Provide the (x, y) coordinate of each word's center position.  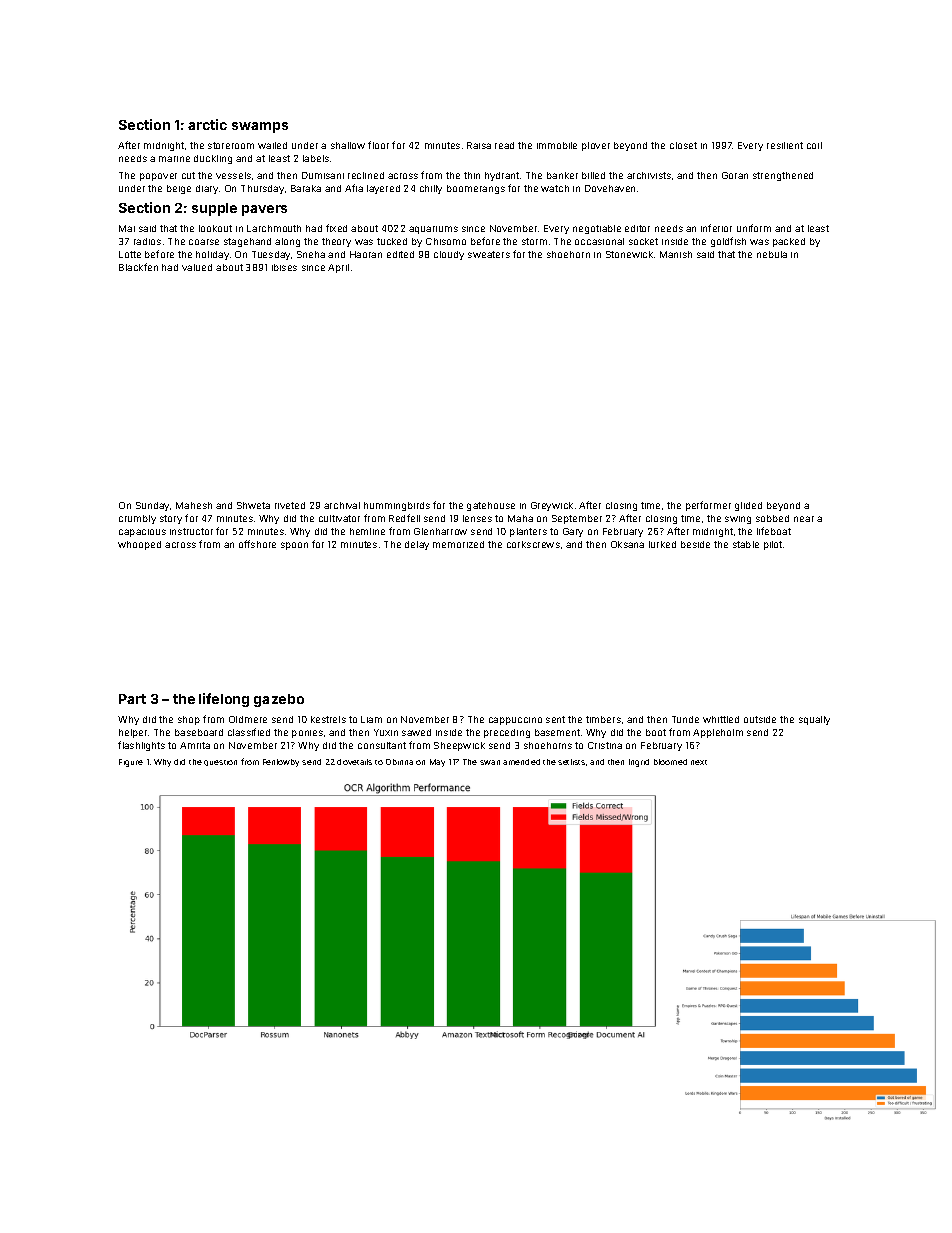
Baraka (306, 188)
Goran (735, 175)
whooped (139, 545)
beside (695, 544)
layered (383, 189)
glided (748, 506)
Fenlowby (281, 763)
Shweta (253, 505)
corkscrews (533, 544)
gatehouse (491, 506)
